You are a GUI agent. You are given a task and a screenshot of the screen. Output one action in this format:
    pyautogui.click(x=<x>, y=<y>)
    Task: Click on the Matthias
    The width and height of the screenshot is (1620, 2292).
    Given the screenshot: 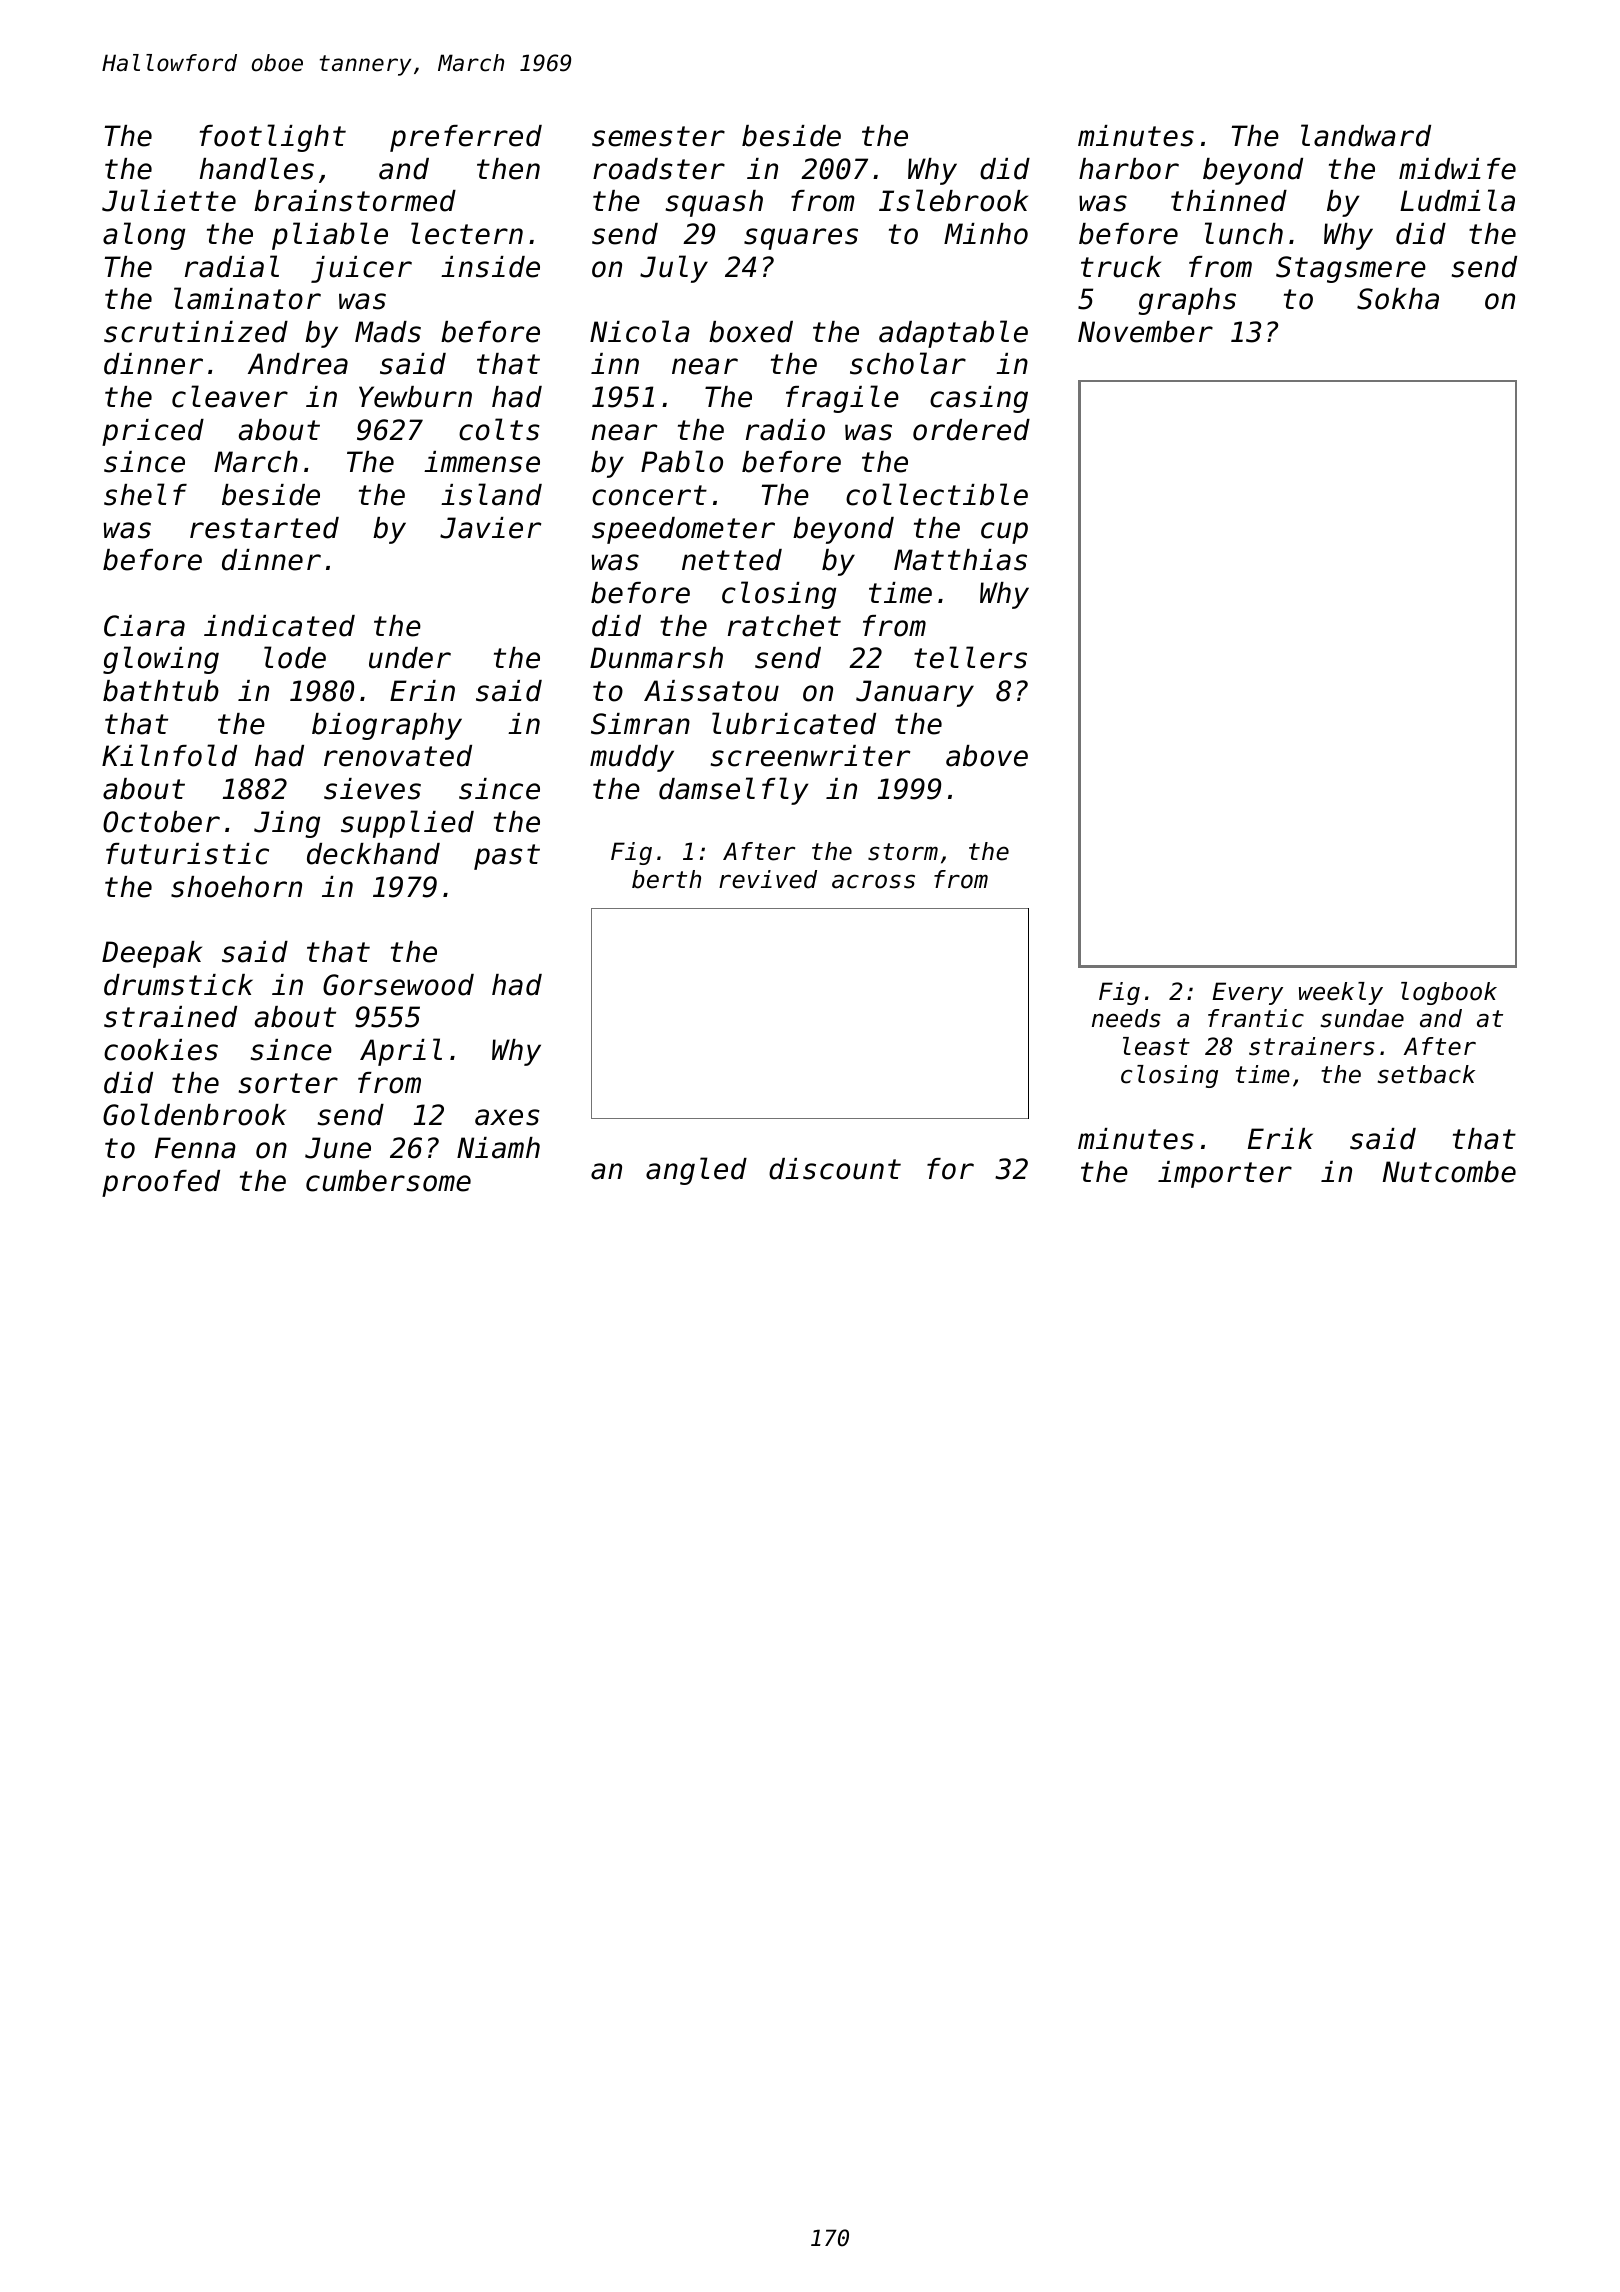 What is the action you would take?
    pyautogui.click(x=960, y=560)
